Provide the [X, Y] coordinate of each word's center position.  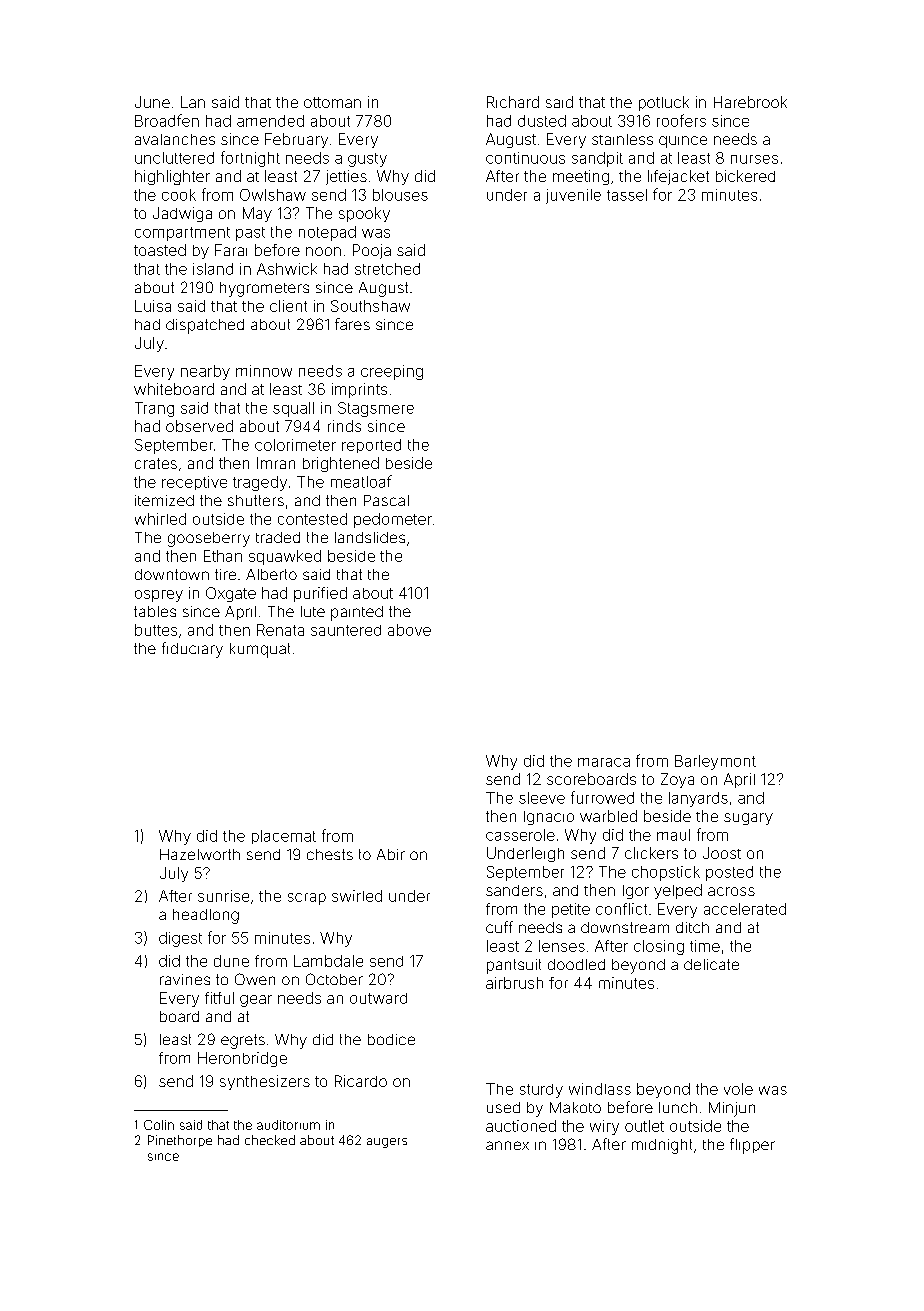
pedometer [393, 520]
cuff [499, 927]
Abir [391, 854]
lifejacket [678, 177]
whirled [160, 519]
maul [673, 835]
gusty [367, 160]
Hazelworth [200, 854]
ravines [185, 979]
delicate [711, 964]
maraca [604, 762]
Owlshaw [273, 195]
